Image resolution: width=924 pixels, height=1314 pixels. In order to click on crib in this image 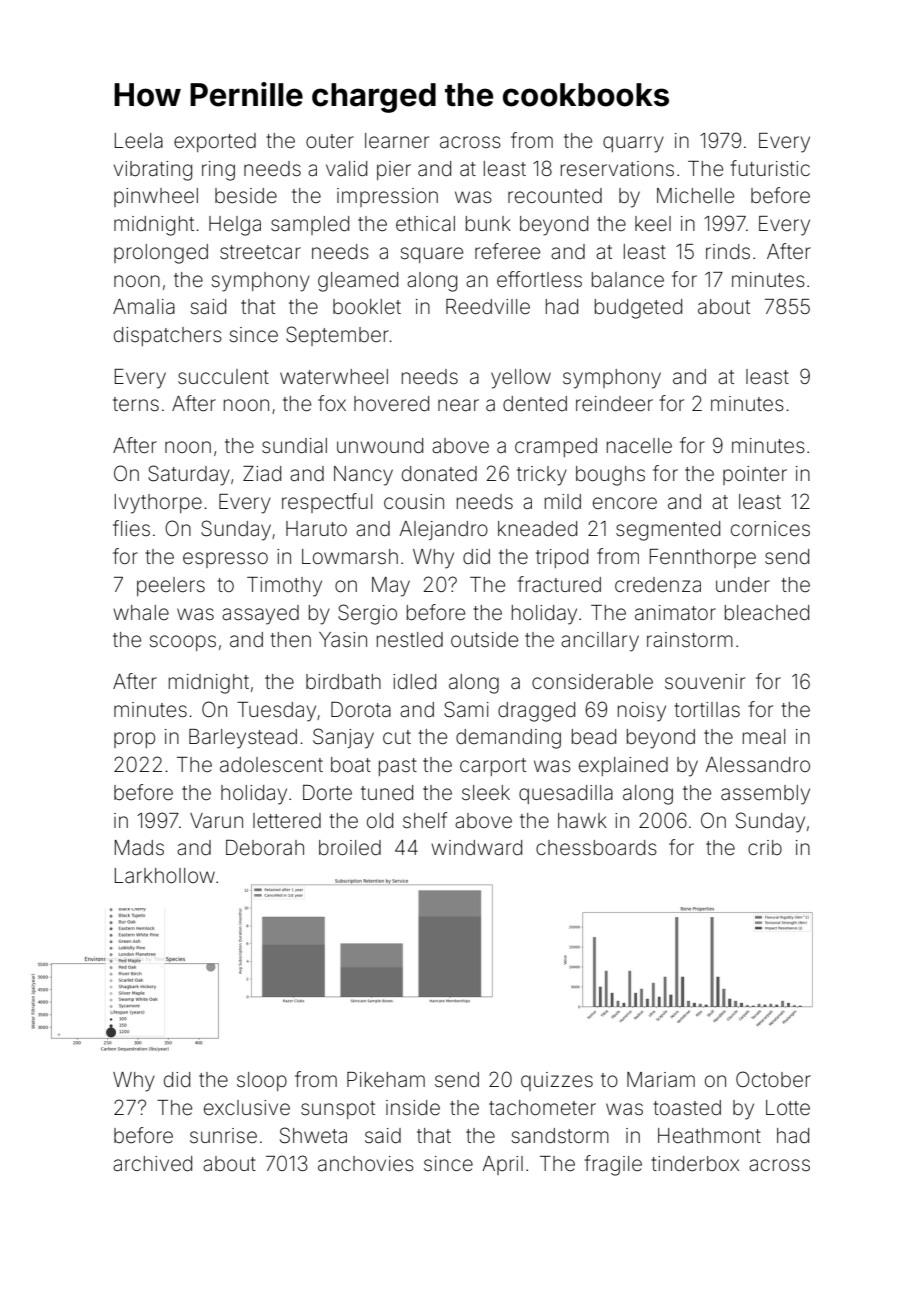, I will do `click(765, 847)`.
